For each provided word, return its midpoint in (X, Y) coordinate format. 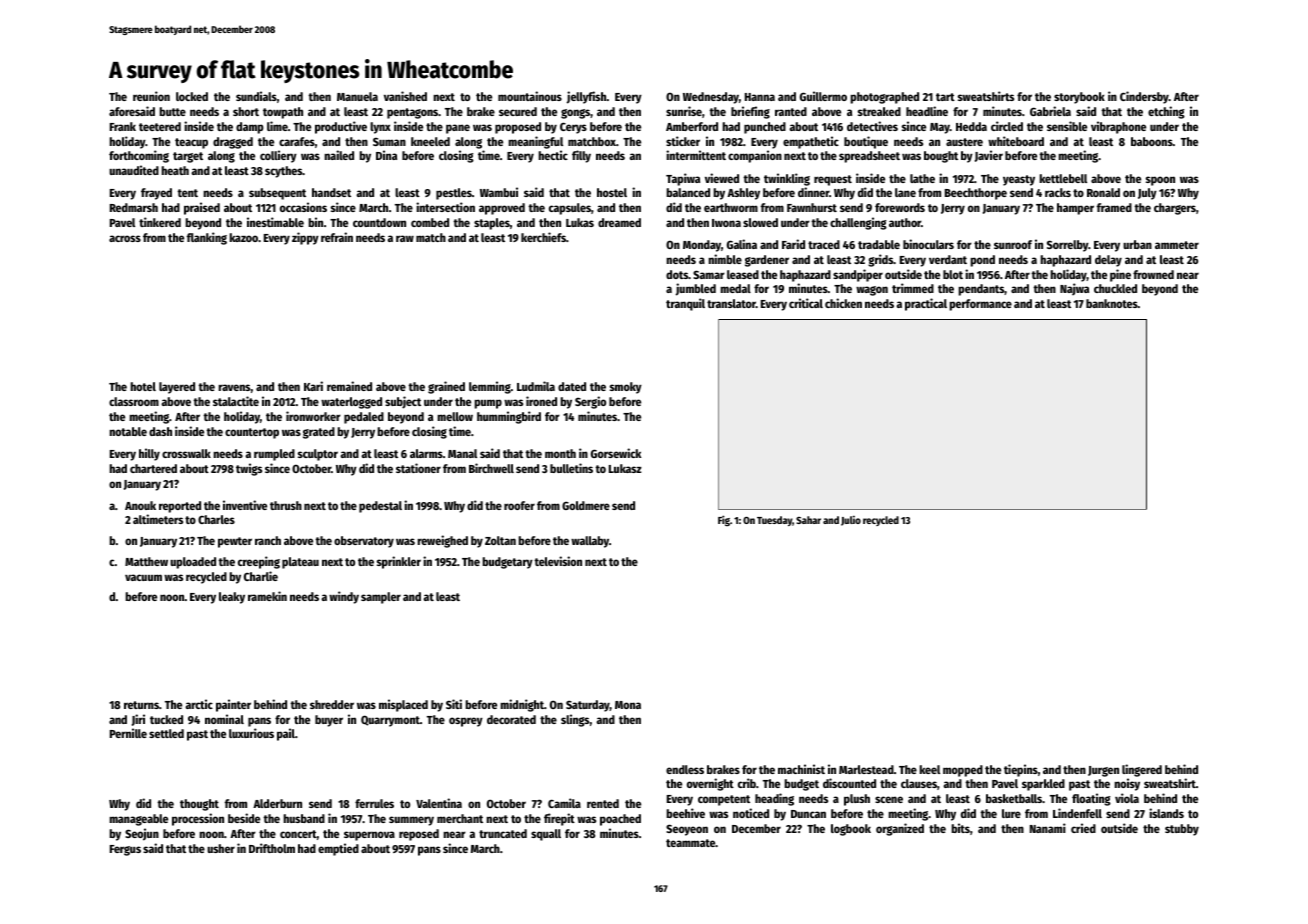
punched (765, 128)
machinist (801, 769)
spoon (1160, 181)
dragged (233, 143)
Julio (851, 520)
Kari (313, 386)
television (558, 561)
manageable (138, 820)
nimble (725, 259)
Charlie (261, 576)
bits (960, 828)
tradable (879, 244)
